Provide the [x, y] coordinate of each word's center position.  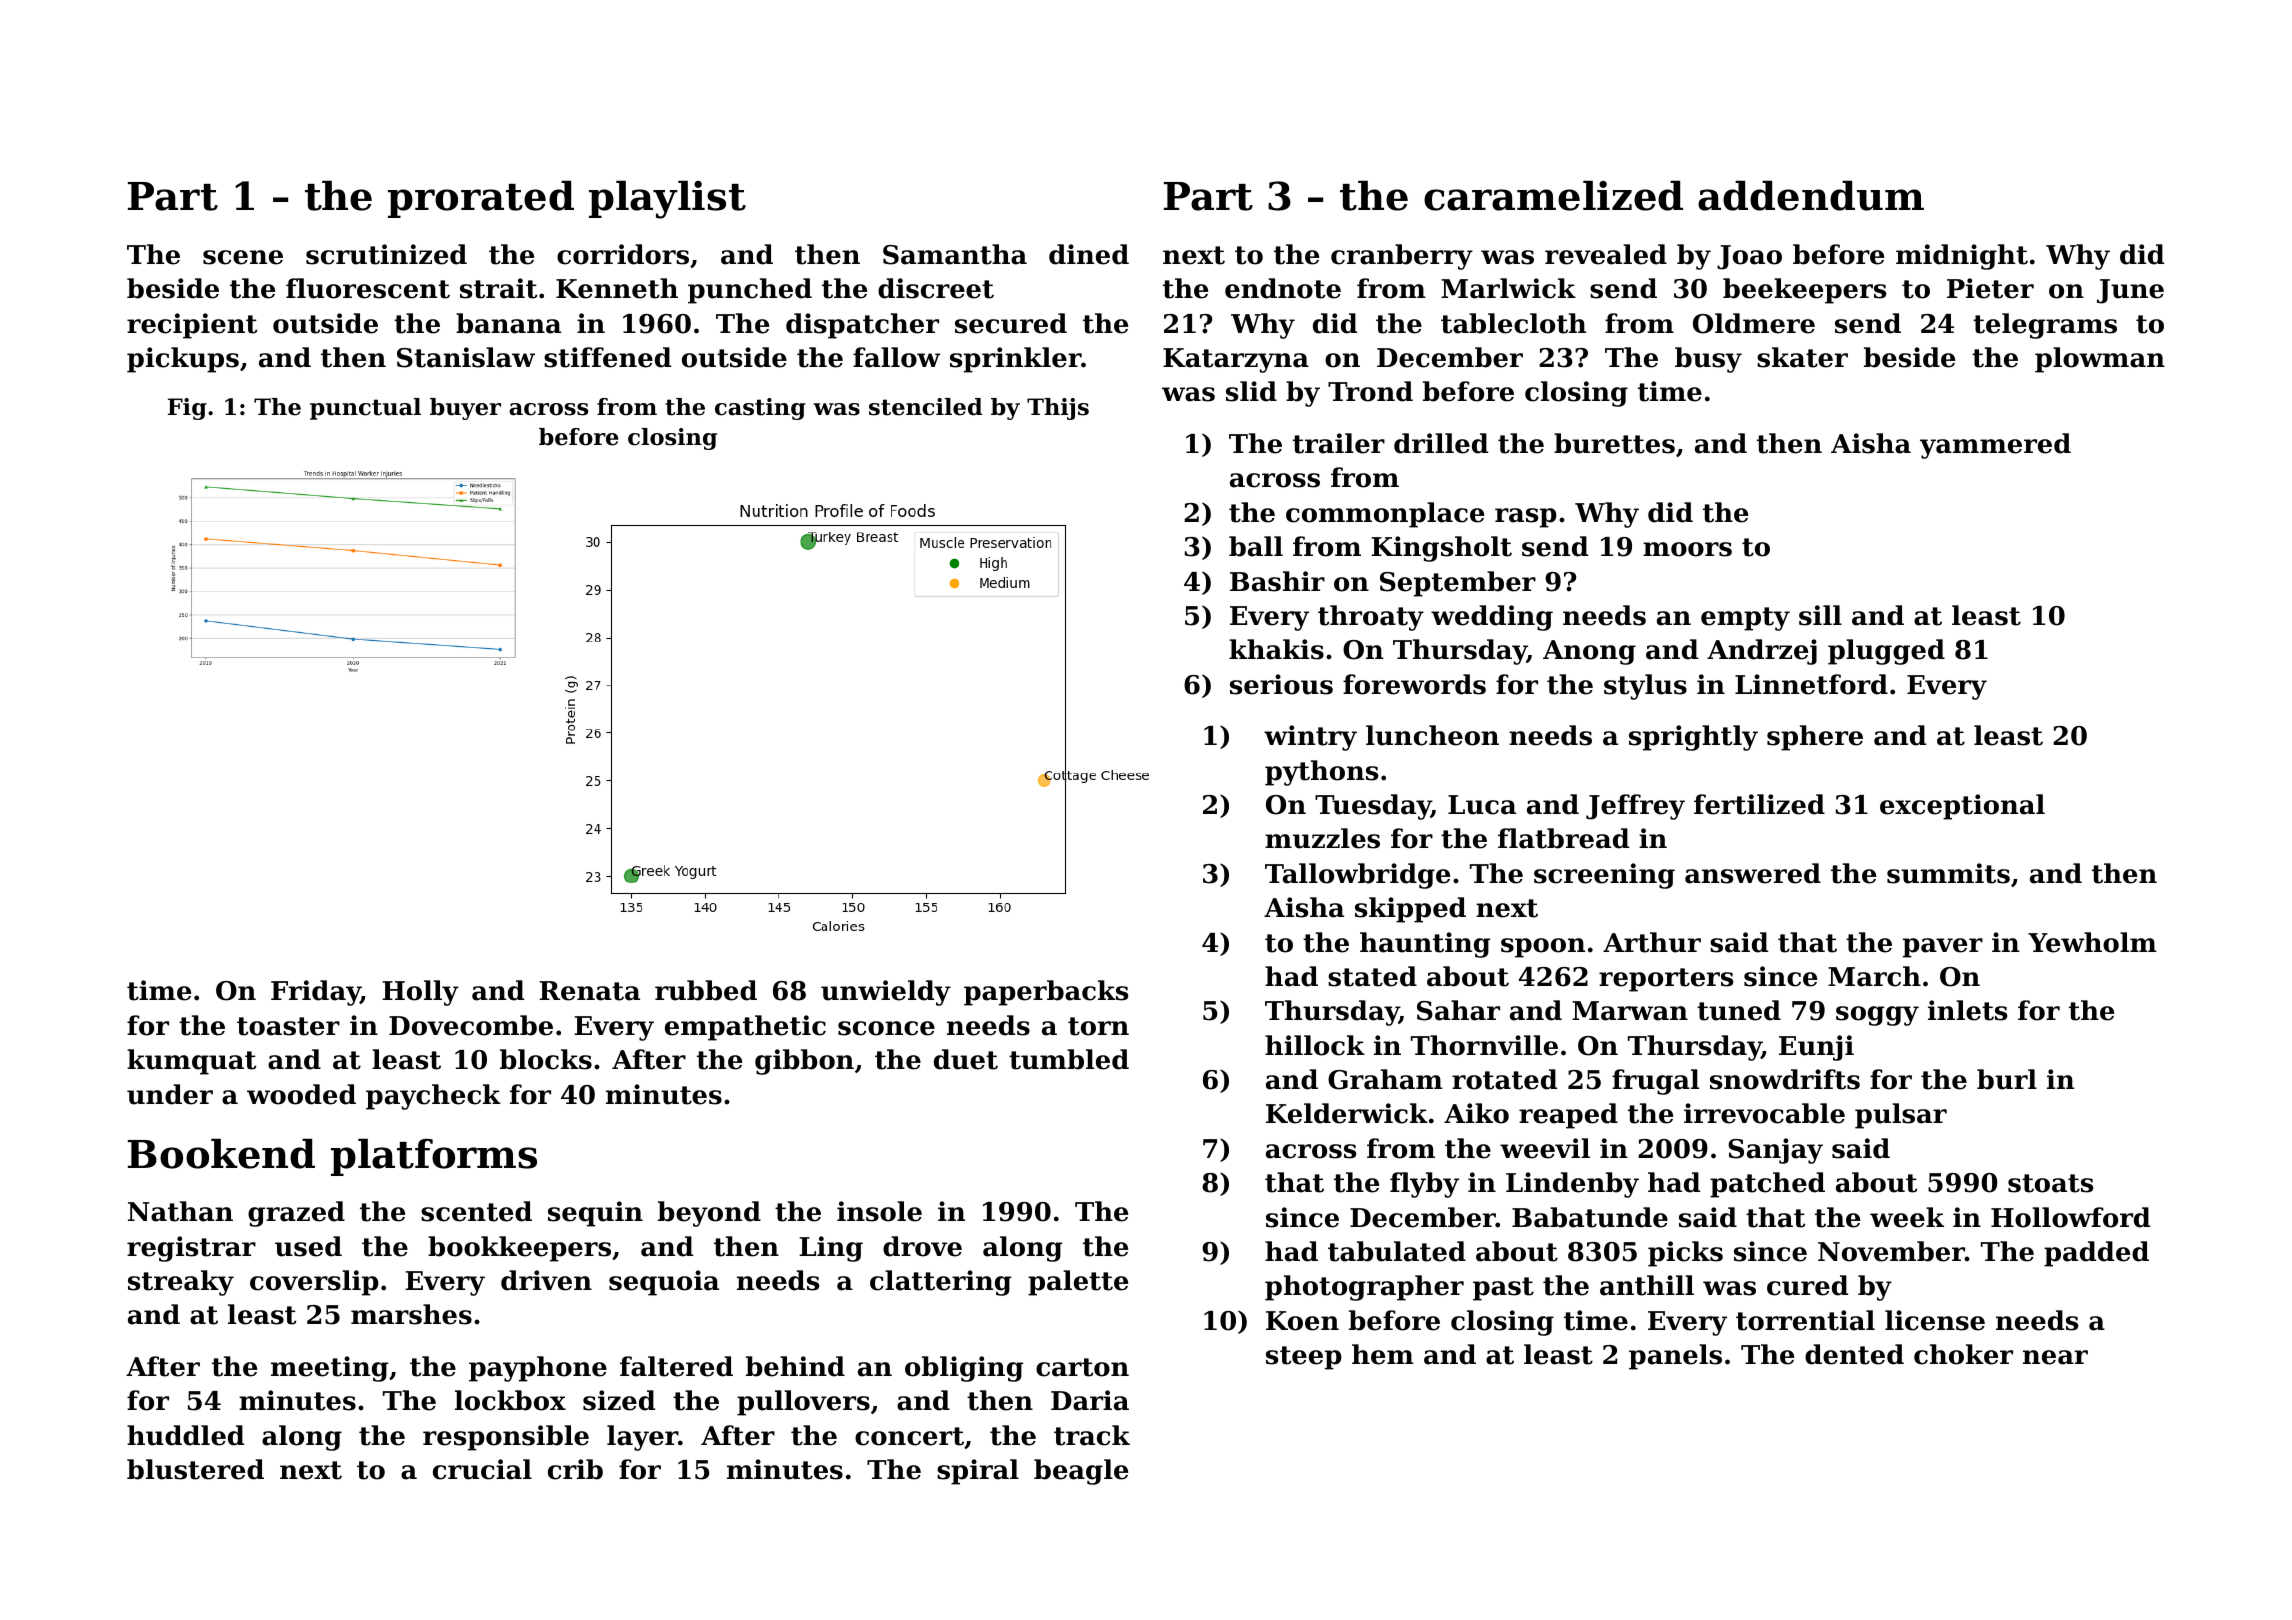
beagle [1081, 1472]
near [2055, 1357]
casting [760, 409]
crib [575, 1469]
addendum [1811, 195]
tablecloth [1513, 323]
